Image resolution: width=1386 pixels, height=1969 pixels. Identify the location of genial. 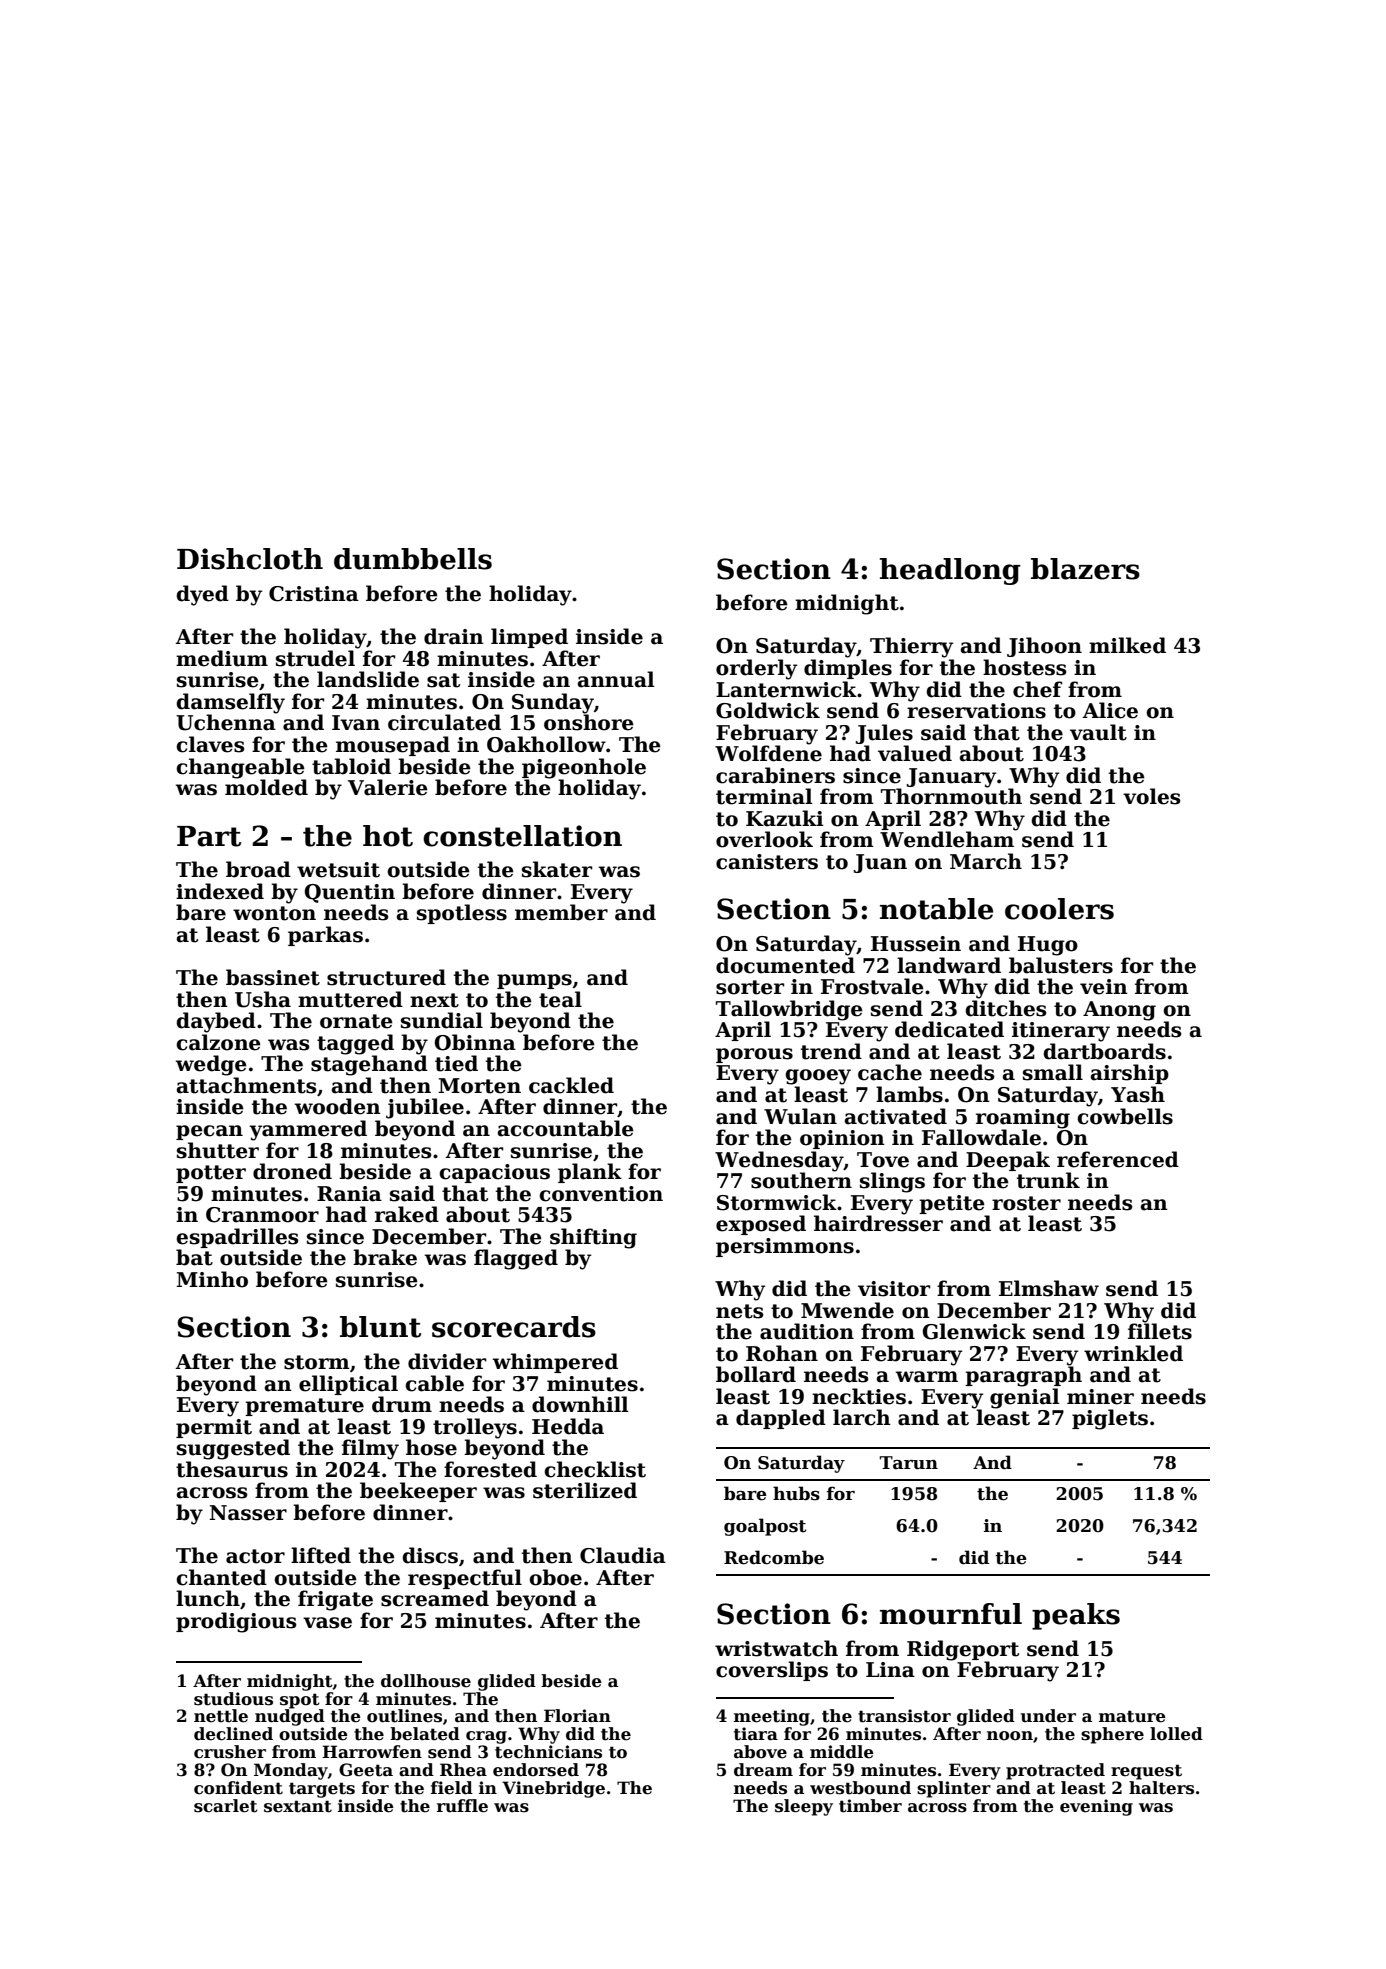
(1025, 1398).
